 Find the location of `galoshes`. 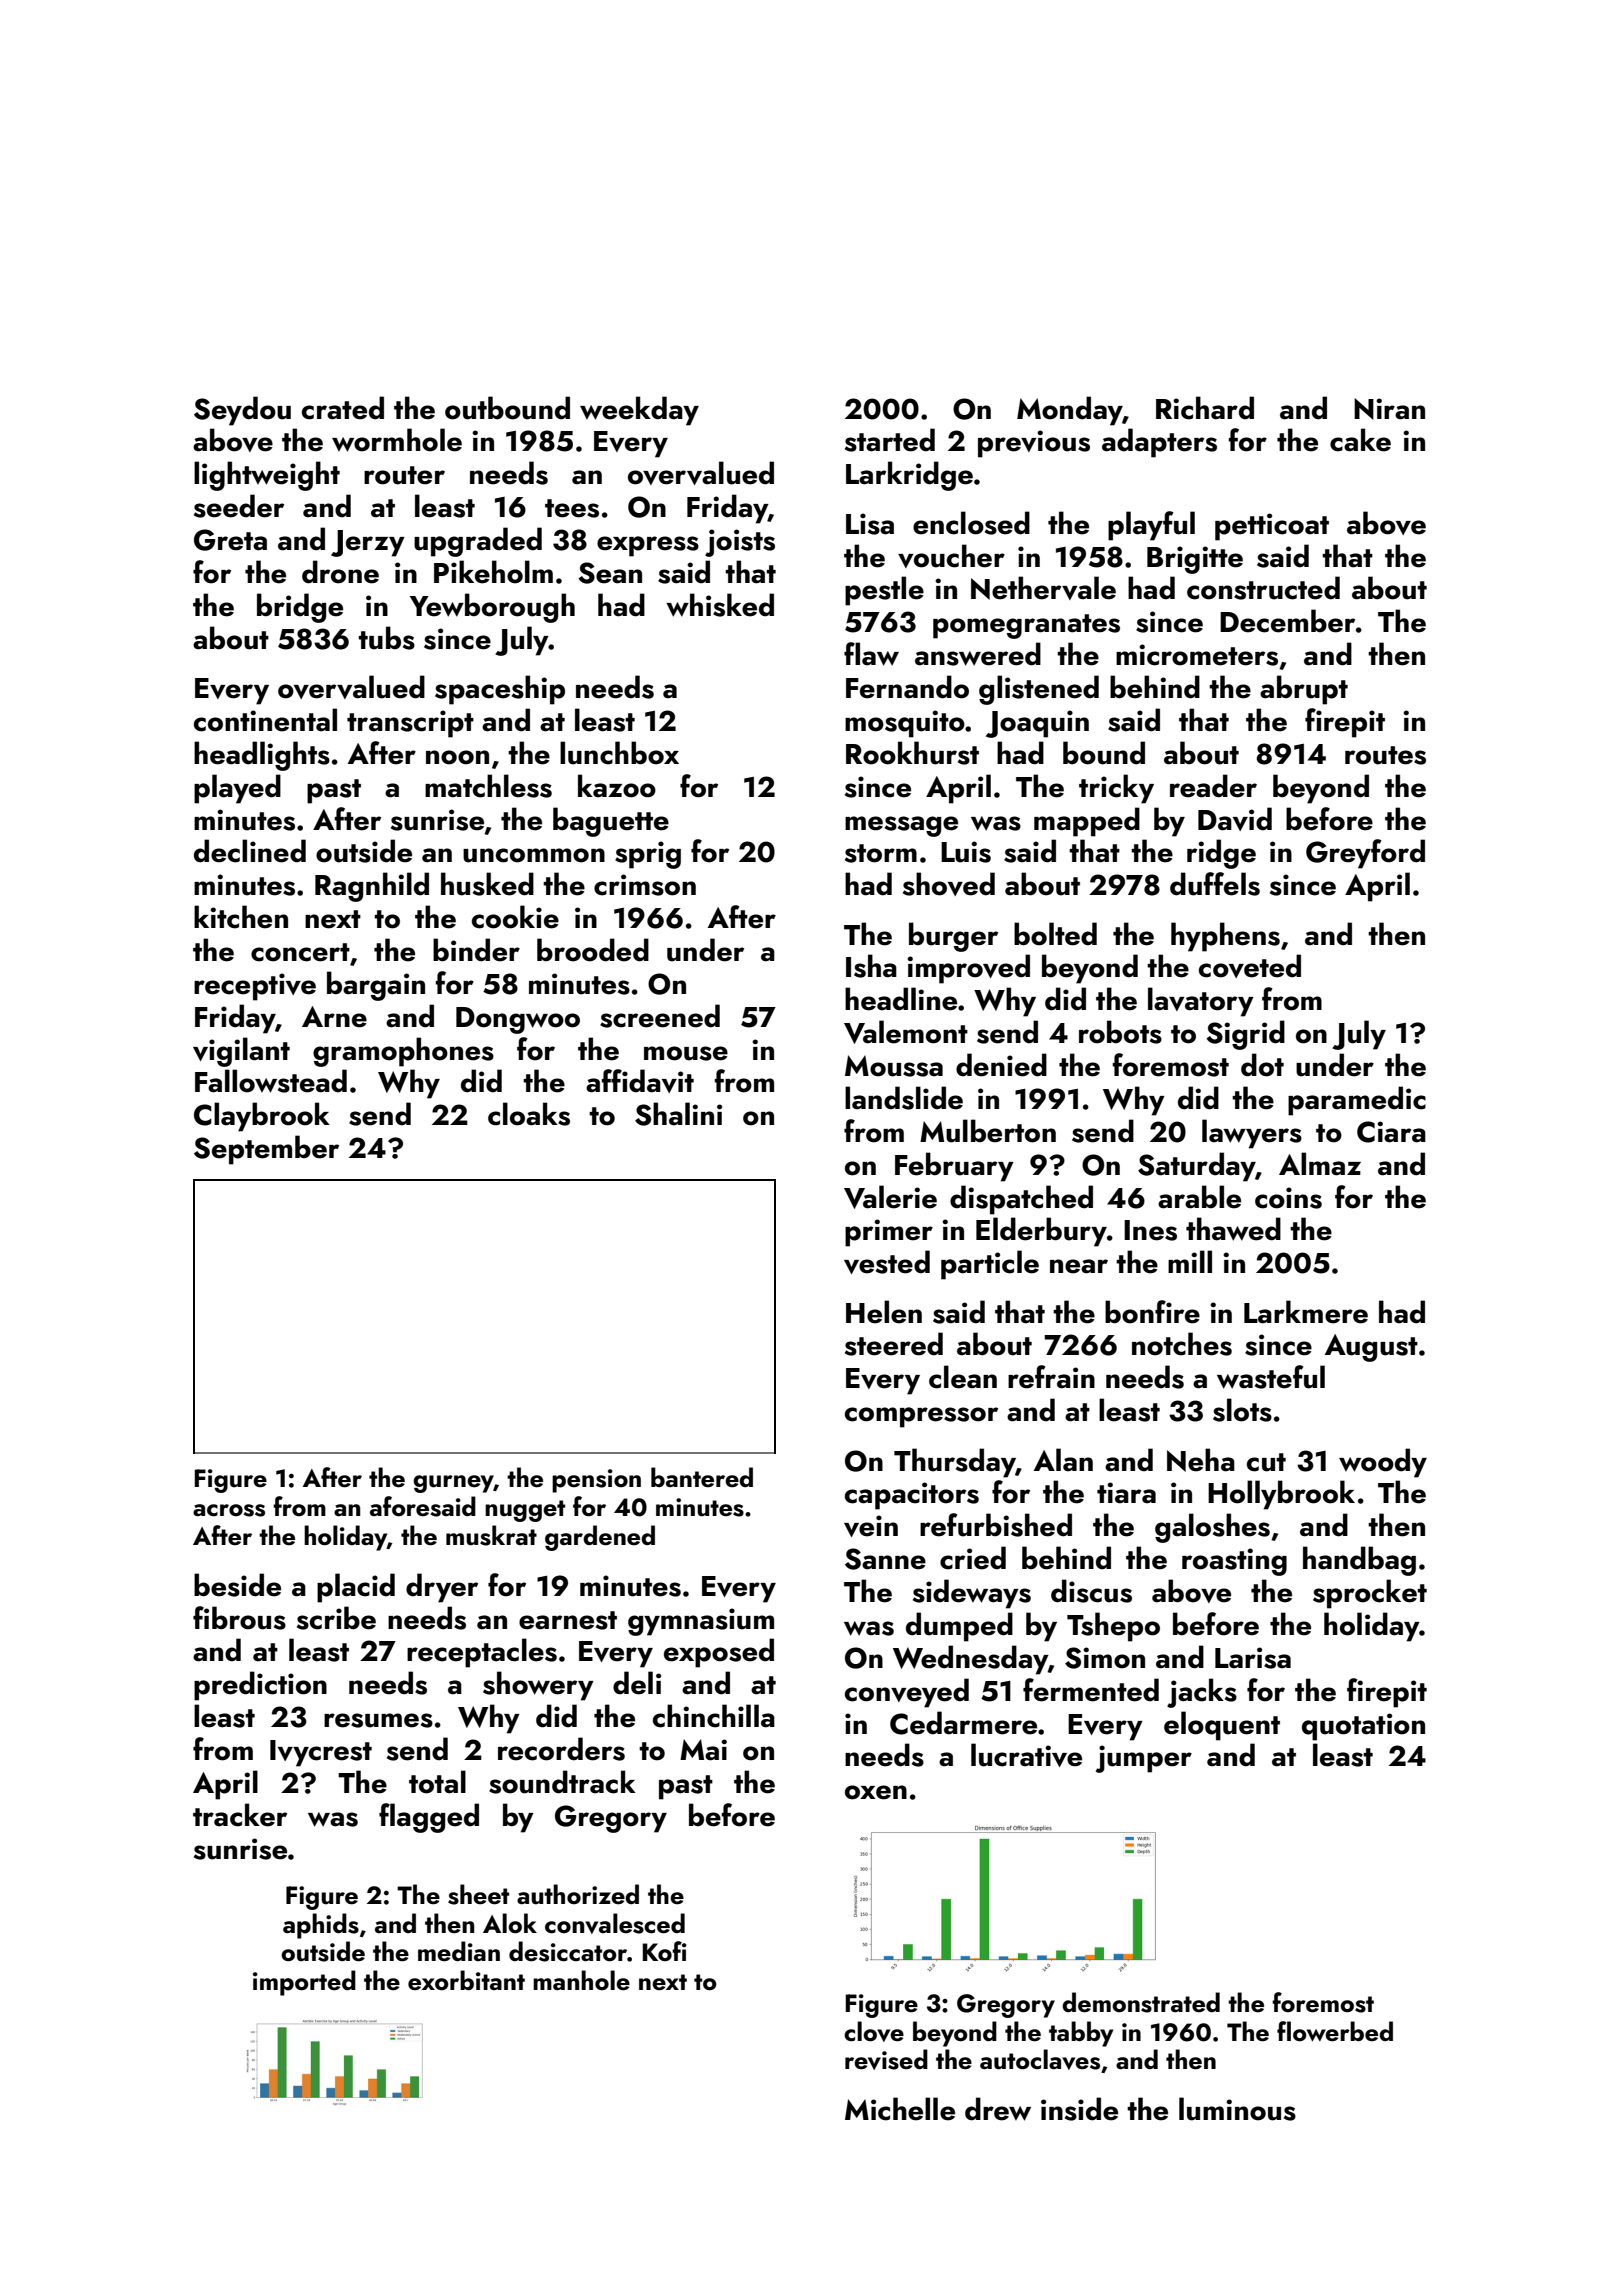

galoshes is located at coordinates (1212, 1528).
